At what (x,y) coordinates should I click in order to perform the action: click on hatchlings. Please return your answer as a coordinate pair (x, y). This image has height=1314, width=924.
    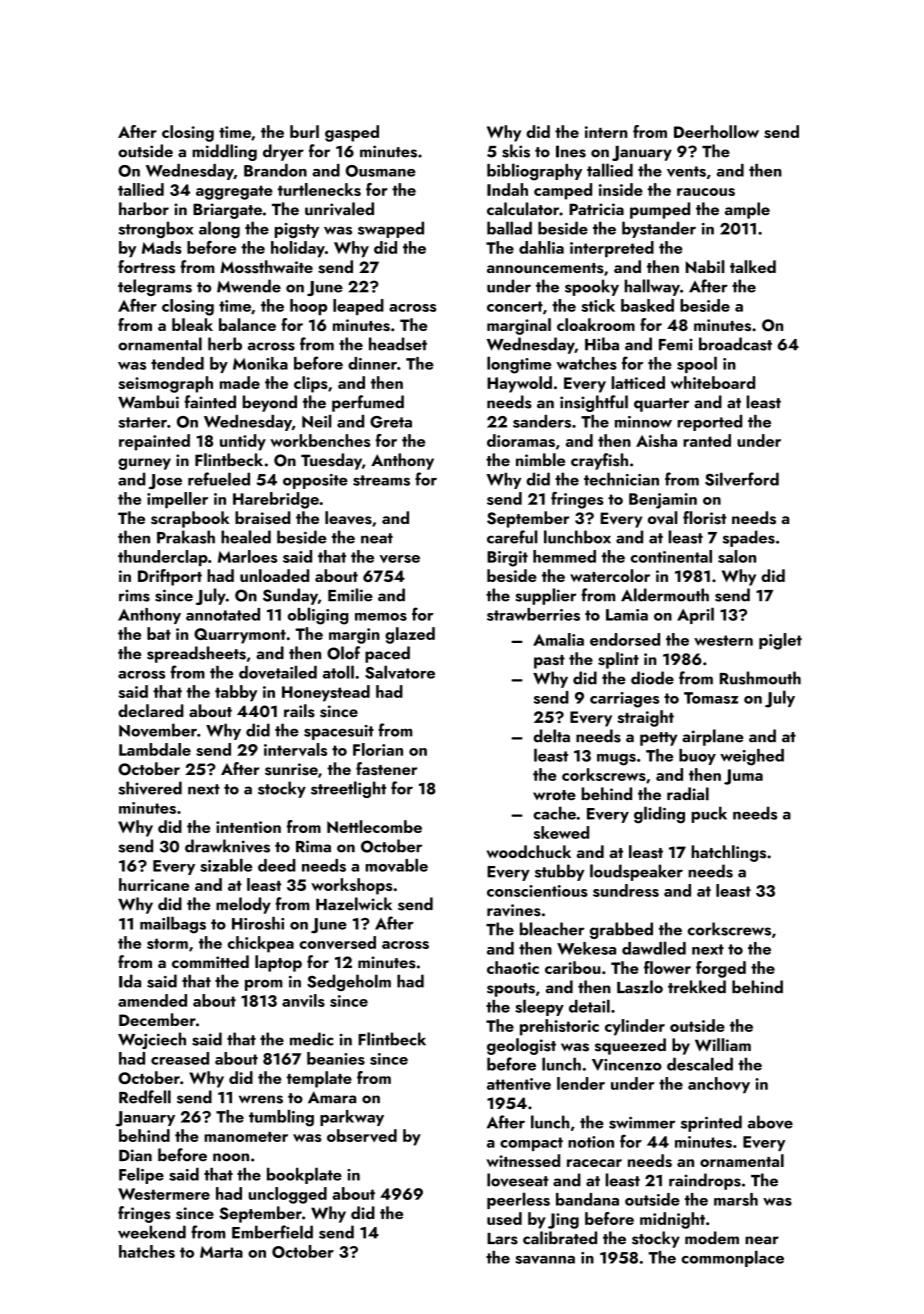
    Looking at the image, I should click on (728, 853).
